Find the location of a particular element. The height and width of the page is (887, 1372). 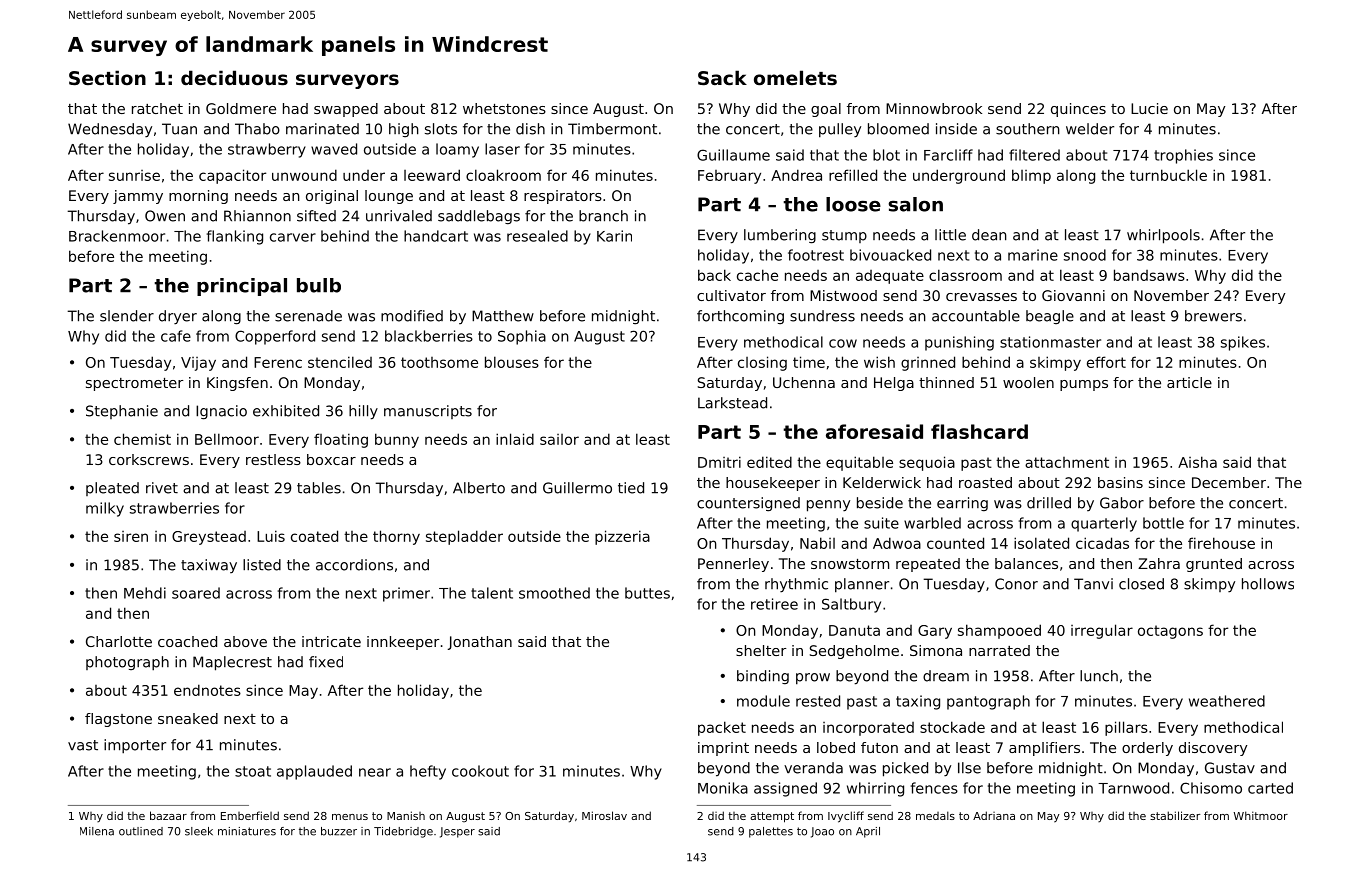

flagstone is located at coordinates (118, 720).
